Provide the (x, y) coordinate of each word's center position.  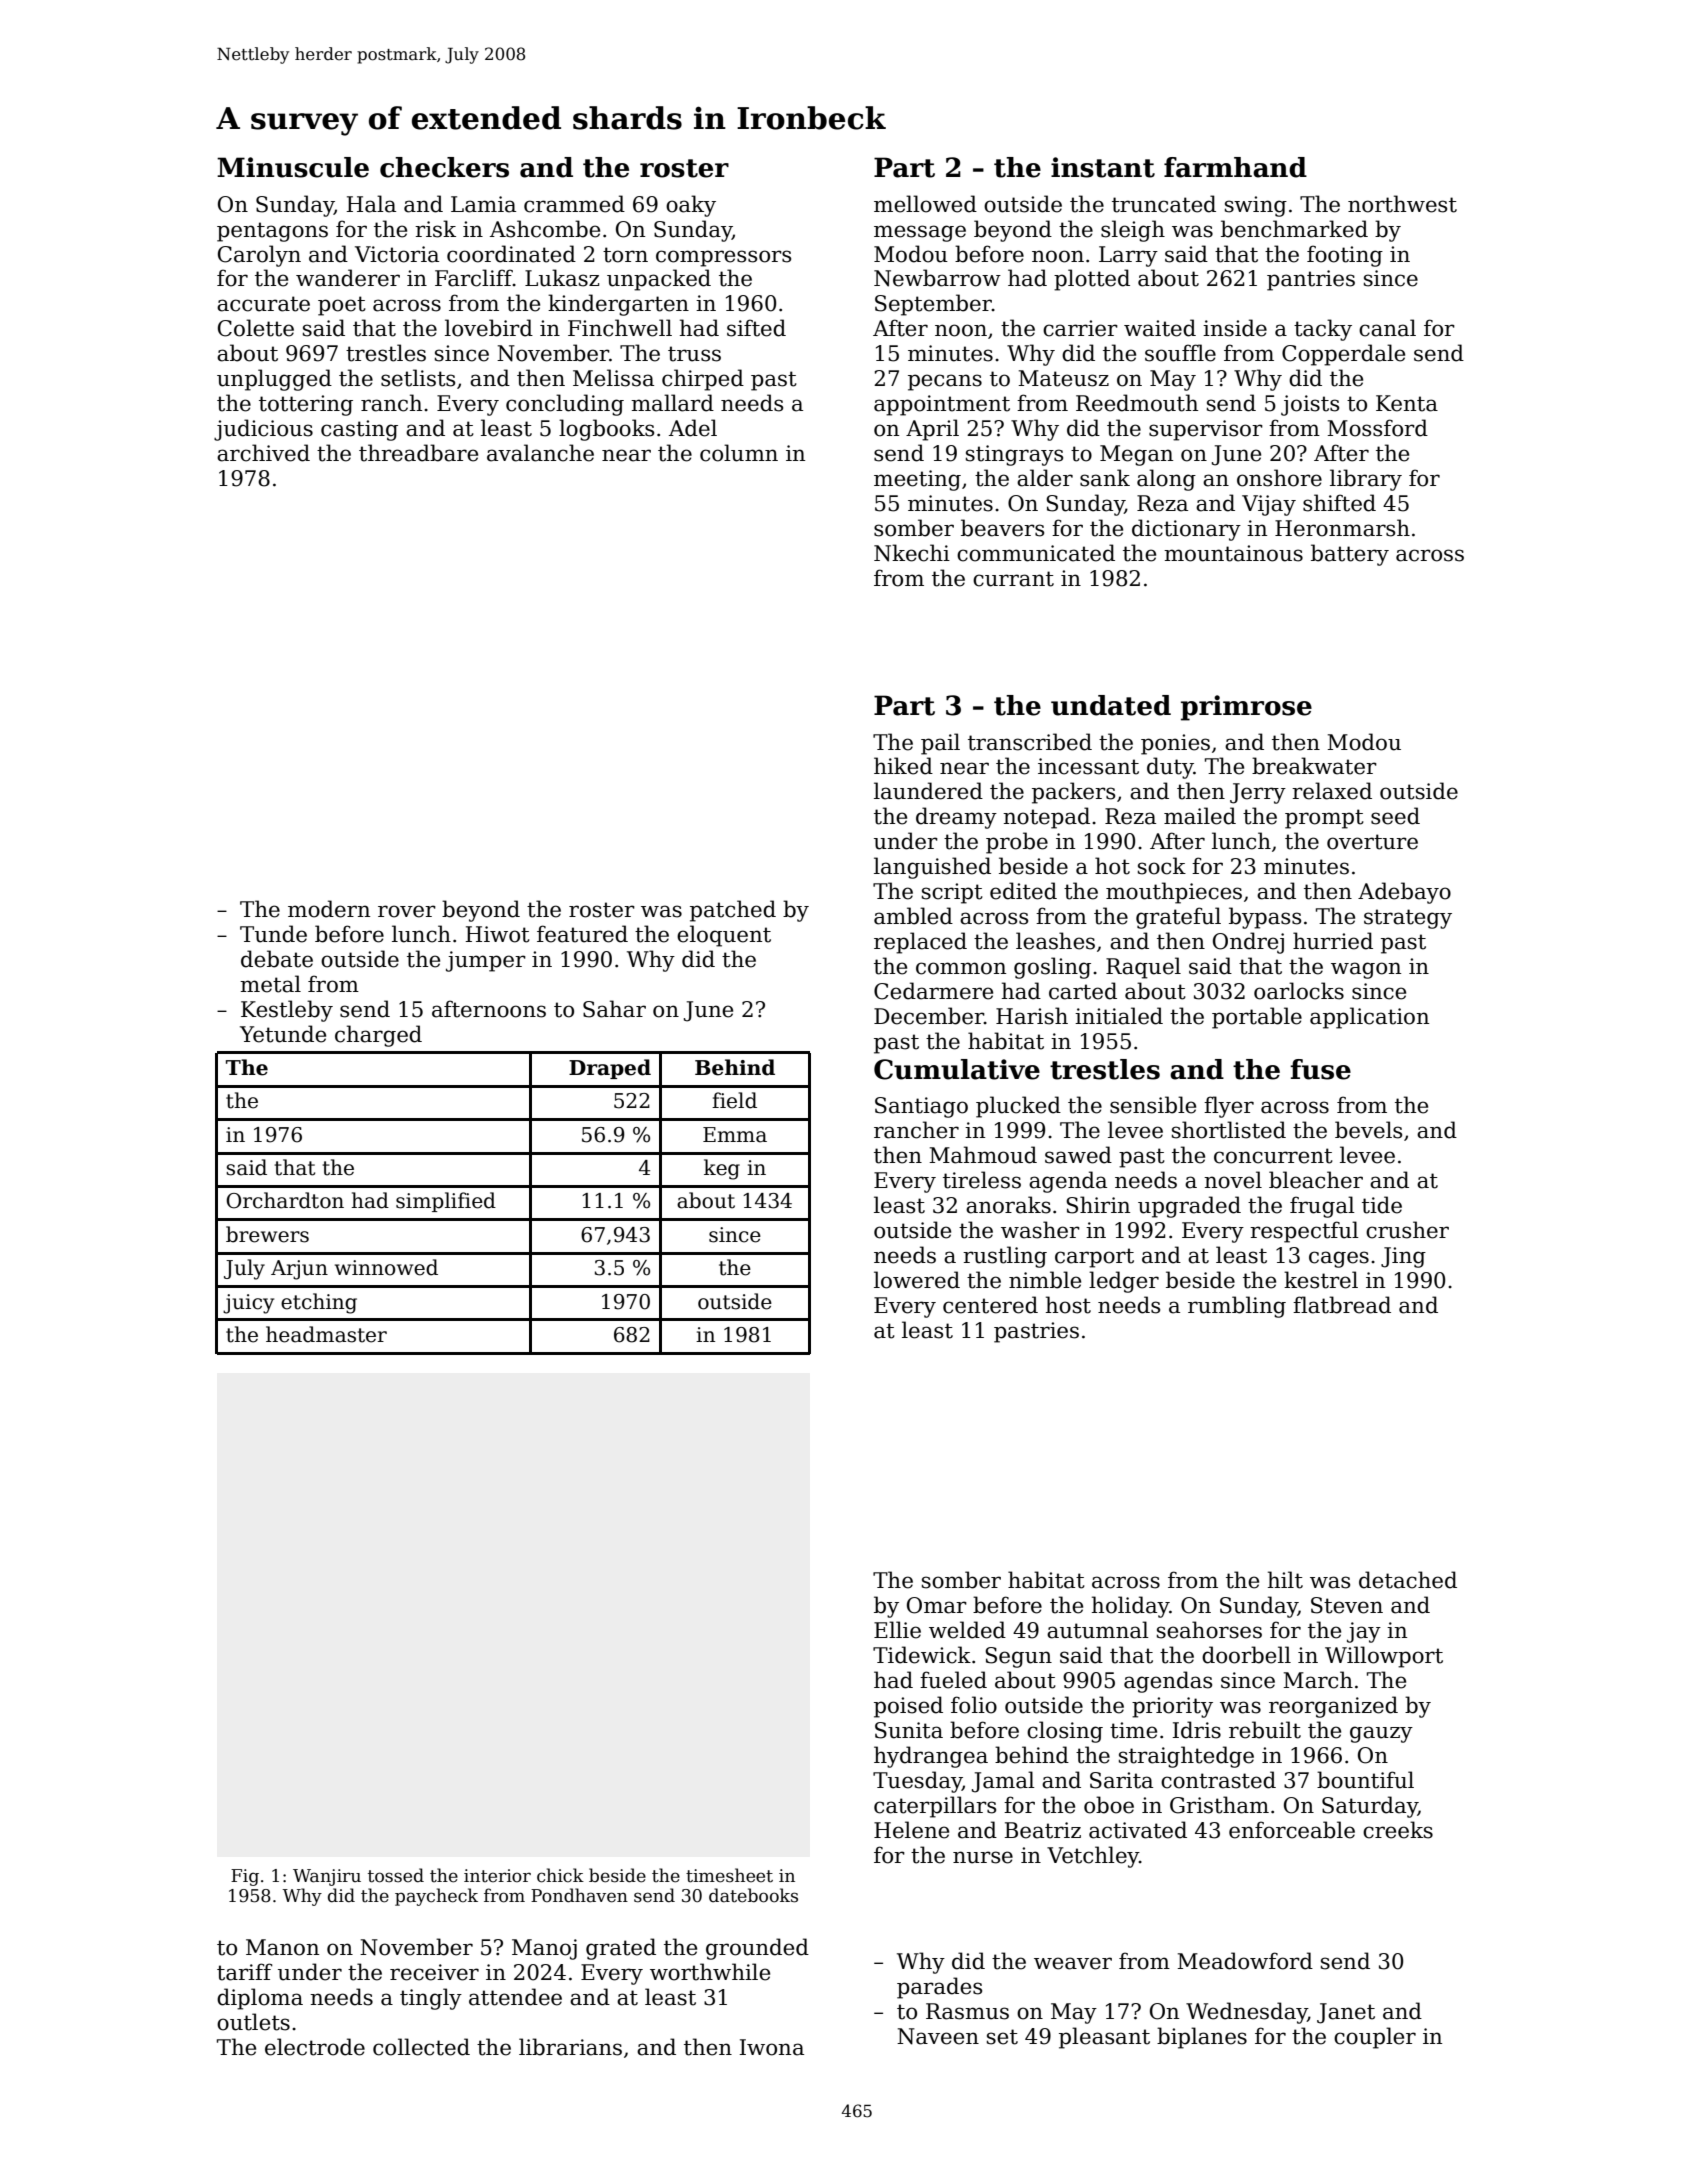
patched (733, 911)
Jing (1403, 1257)
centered (990, 1305)
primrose (1246, 708)
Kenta (1407, 403)
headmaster (326, 1334)
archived (263, 453)
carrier (1080, 328)
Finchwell (620, 328)
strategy (1408, 919)
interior (497, 1876)
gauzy (1381, 1734)
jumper (486, 961)
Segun (1018, 1657)
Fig (245, 1877)
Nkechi (912, 553)
